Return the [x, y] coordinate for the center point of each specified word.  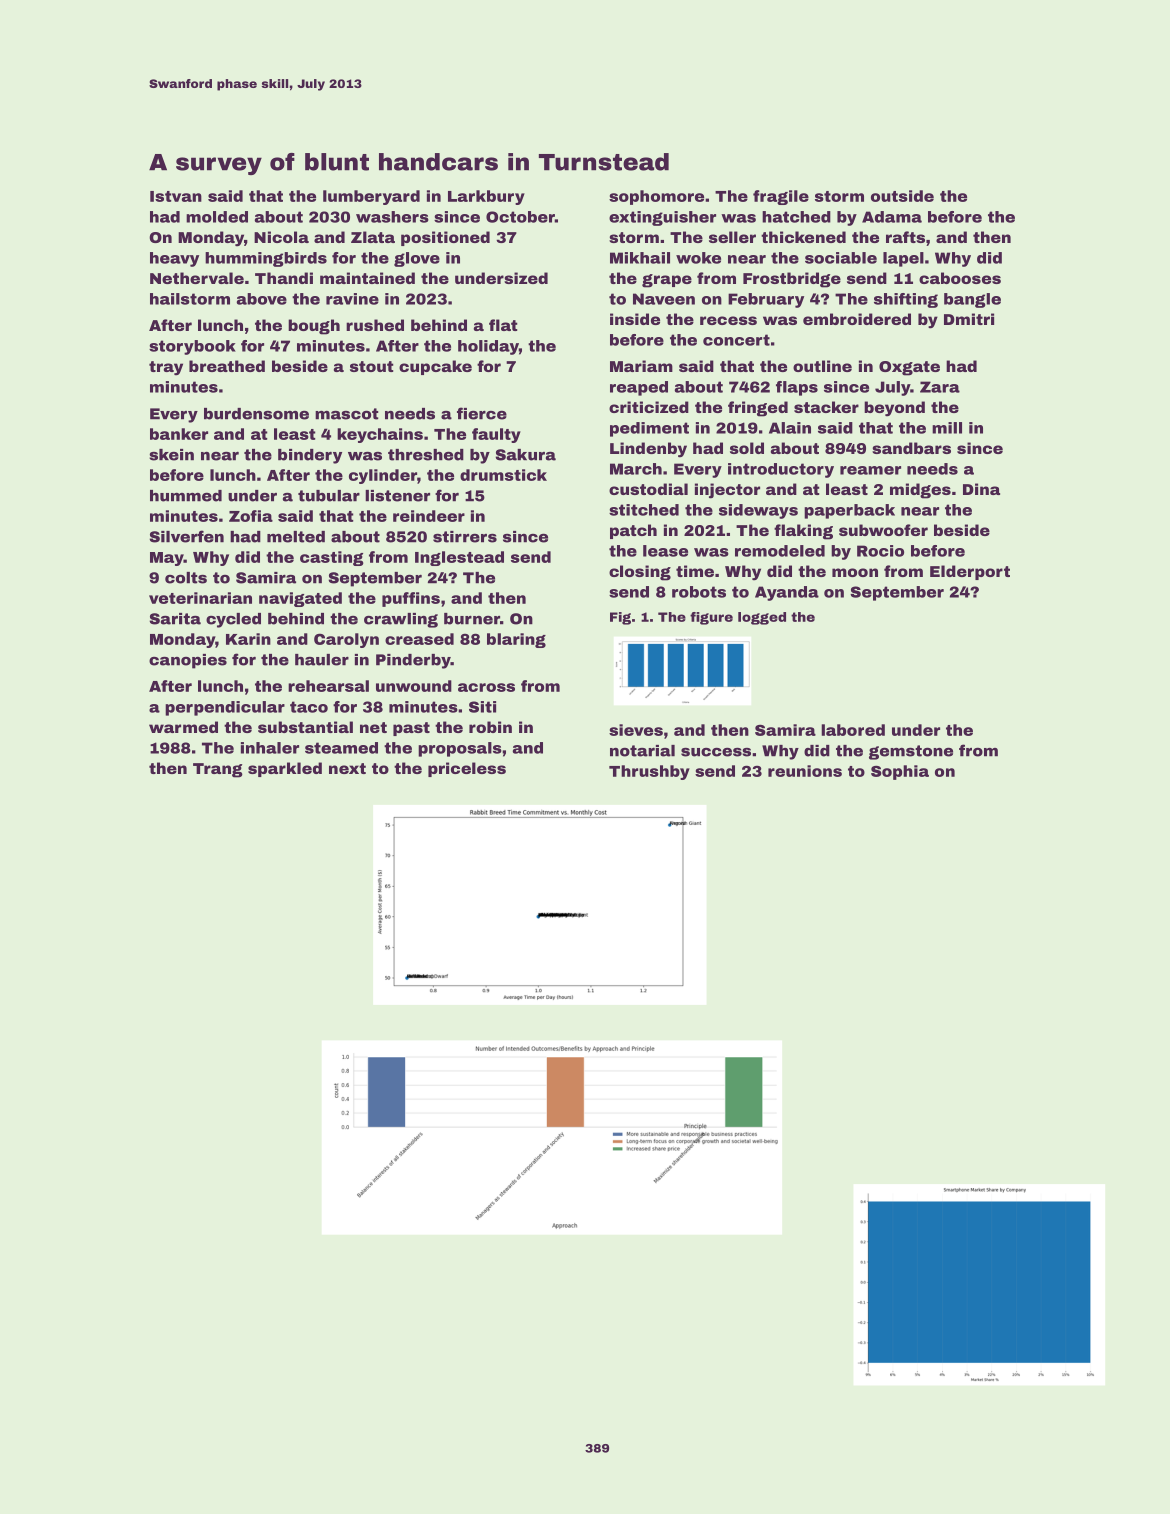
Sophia [900, 772]
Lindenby [648, 450]
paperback [849, 511]
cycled [233, 620]
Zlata [373, 237]
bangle [972, 300]
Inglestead [459, 558]
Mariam [641, 366]
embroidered [857, 319]
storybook [192, 347]
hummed [186, 496]
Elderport [970, 572]
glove [417, 259]
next [347, 768]
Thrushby [649, 772]
